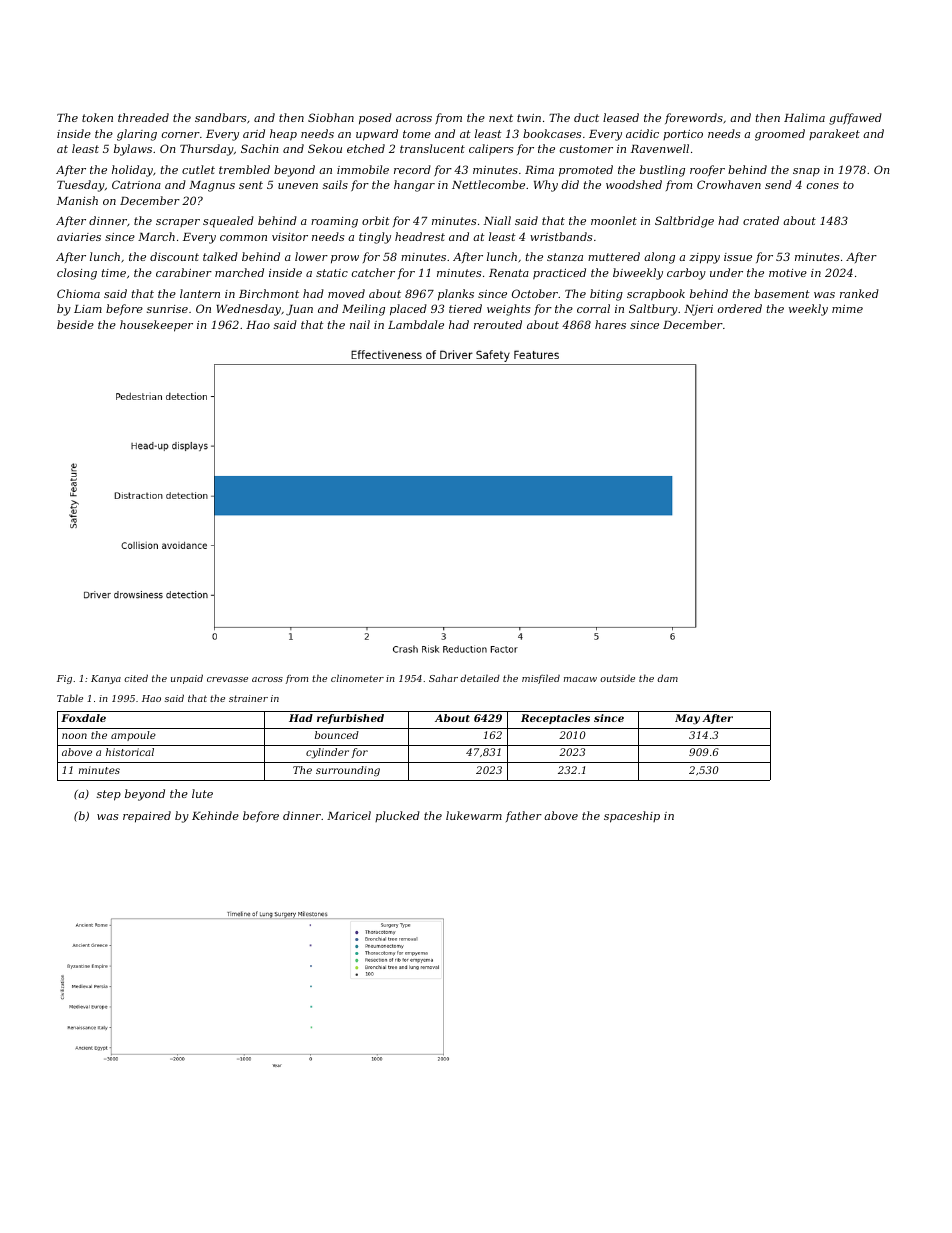  What do you see at coordinates (357, 678) in the image?
I see `clinometer` at bounding box center [357, 678].
